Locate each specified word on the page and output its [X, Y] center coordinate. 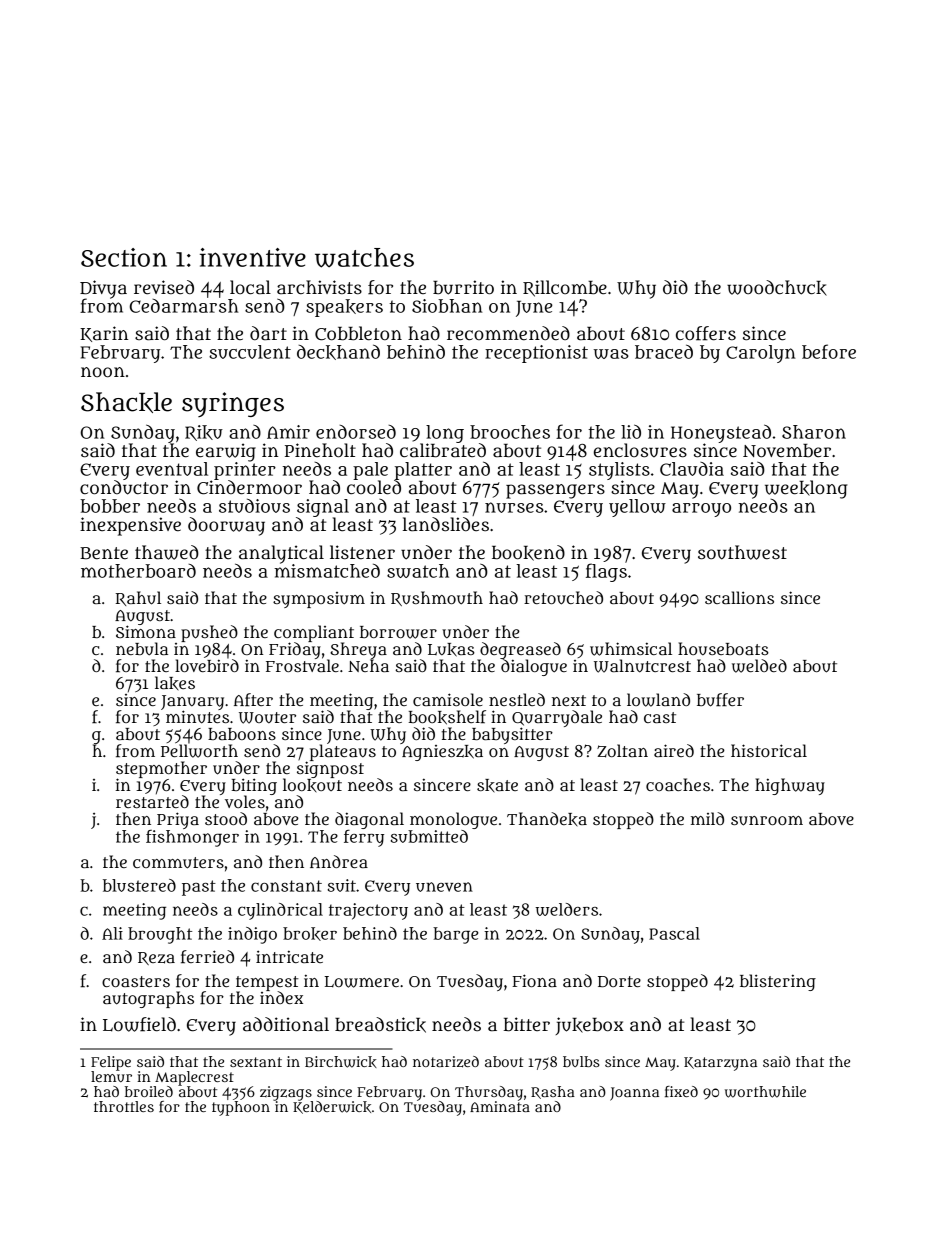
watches [364, 258]
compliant [314, 633]
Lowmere [362, 982]
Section [124, 257]
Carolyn [760, 354]
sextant [256, 1062]
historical [769, 750]
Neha [368, 665]
